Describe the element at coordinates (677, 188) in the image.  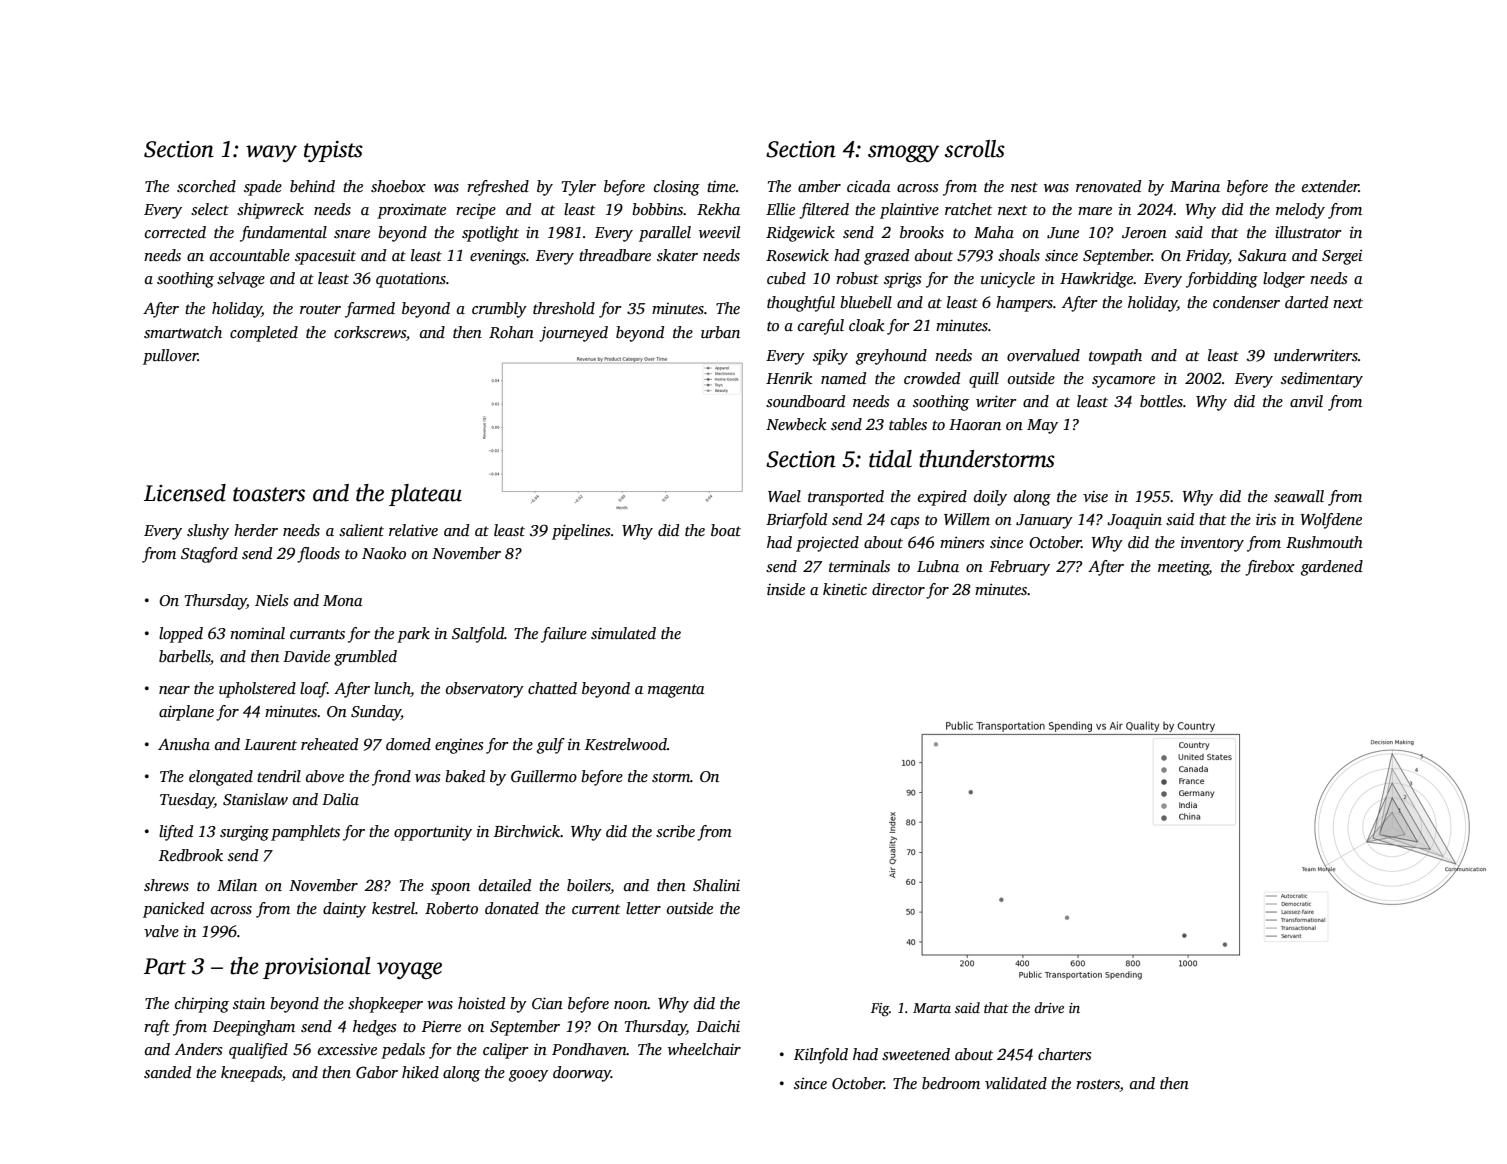
I see `closing` at that location.
